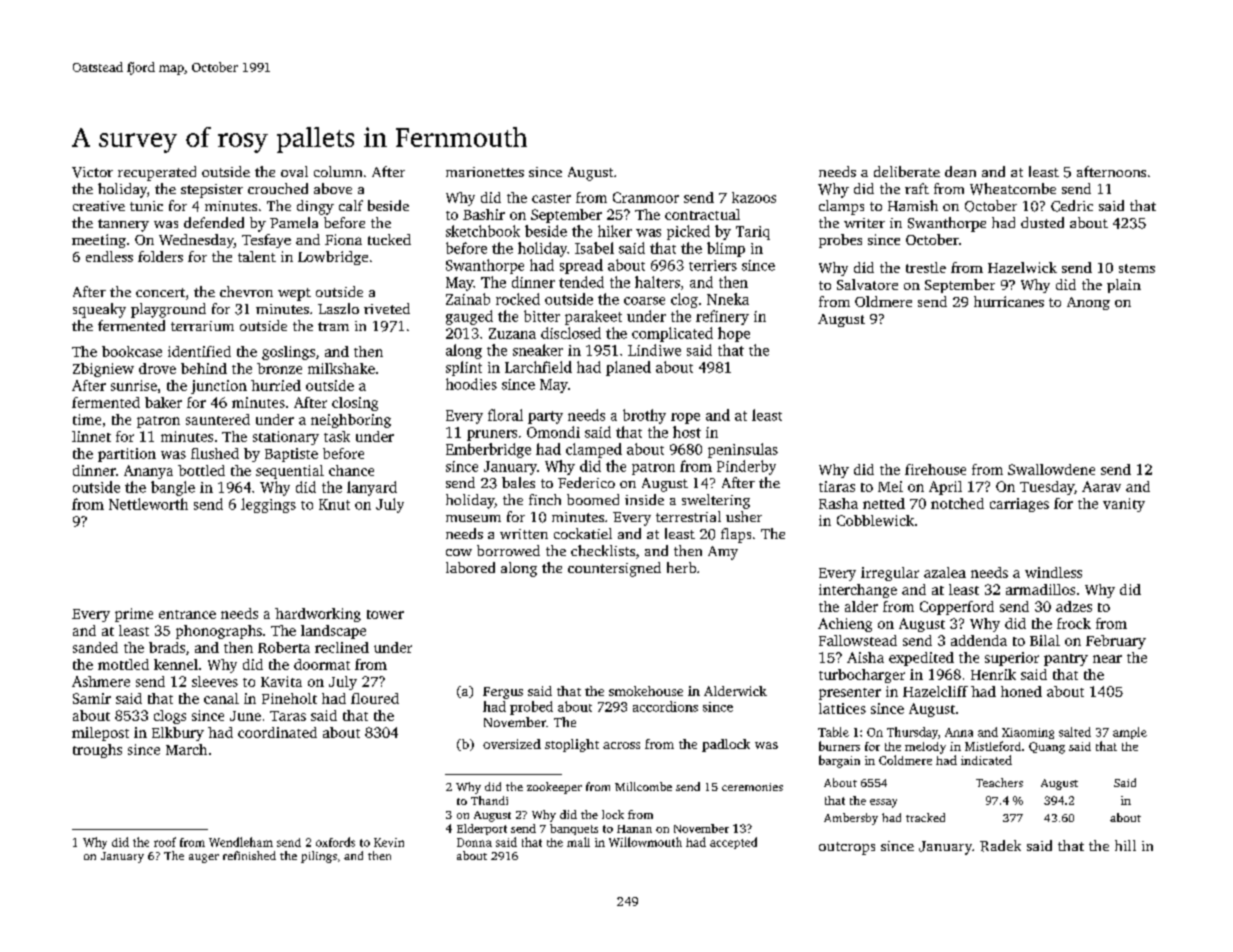  Describe the element at coordinates (1088, 303) in the screenshot. I see `Anong` at that location.
